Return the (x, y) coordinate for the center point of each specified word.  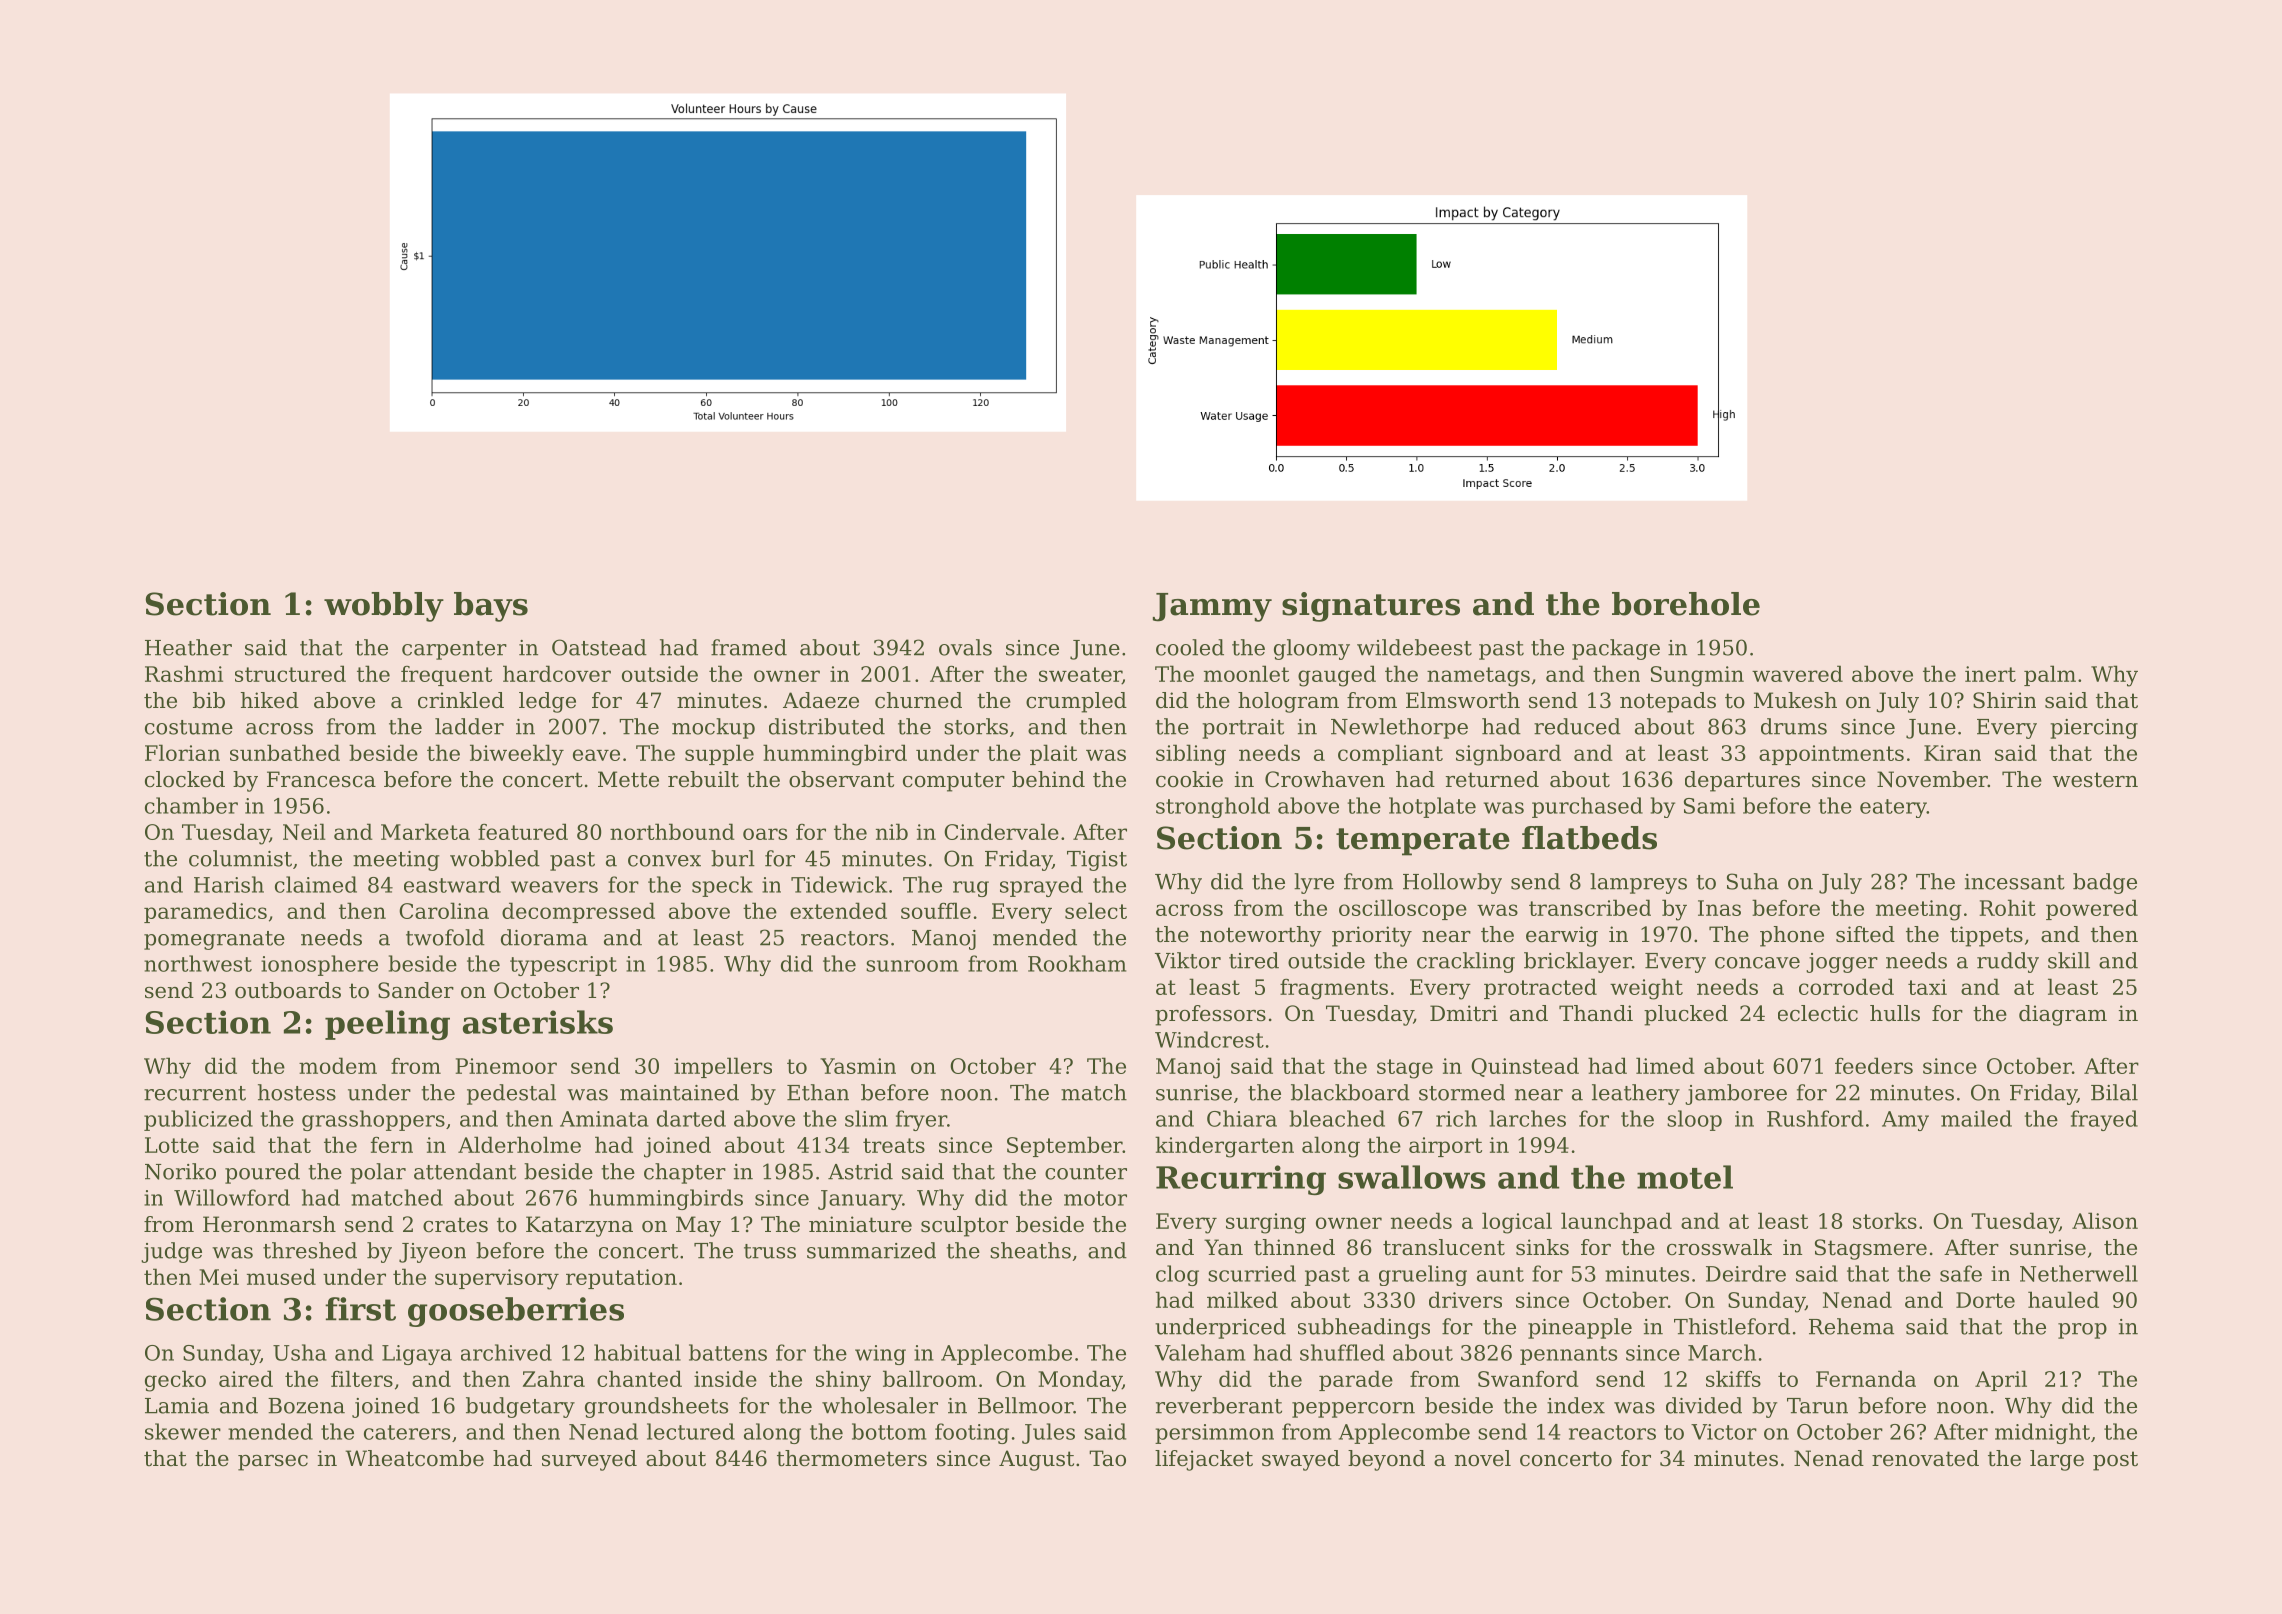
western (2095, 780)
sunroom (912, 966)
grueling (1423, 1275)
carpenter (454, 650)
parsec (273, 1463)
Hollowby (1452, 883)
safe (1961, 1273)
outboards (288, 990)
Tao (1107, 1458)
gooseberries (516, 1312)
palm (2050, 675)
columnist (240, 858)
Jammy (1212, 607)
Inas (1719, 908)
